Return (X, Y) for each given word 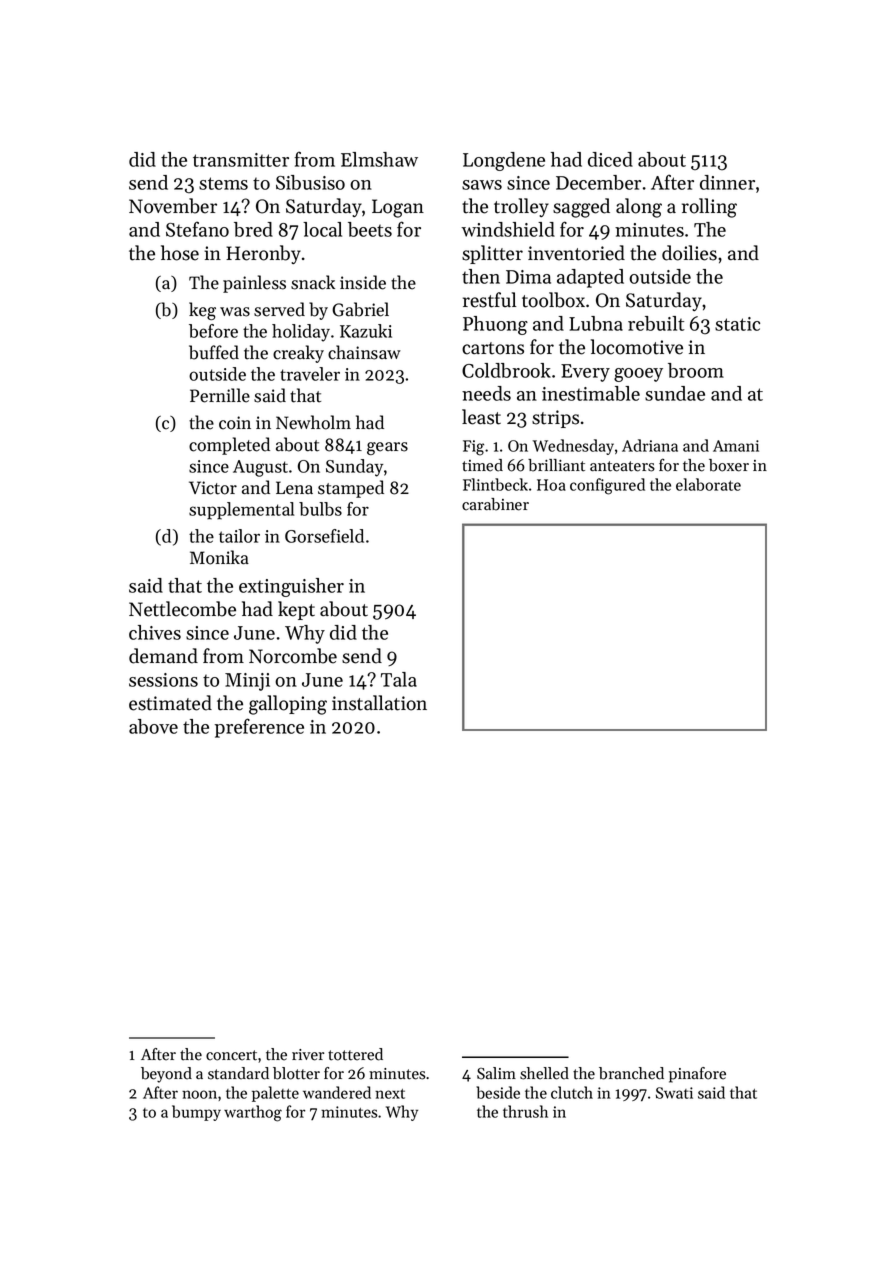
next (390, 1094)
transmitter (241, 160)
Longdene (504, 161)
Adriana (650, 445)
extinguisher (291, 587)
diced (610, 159)
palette (275, 1094)
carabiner (495, 504)
